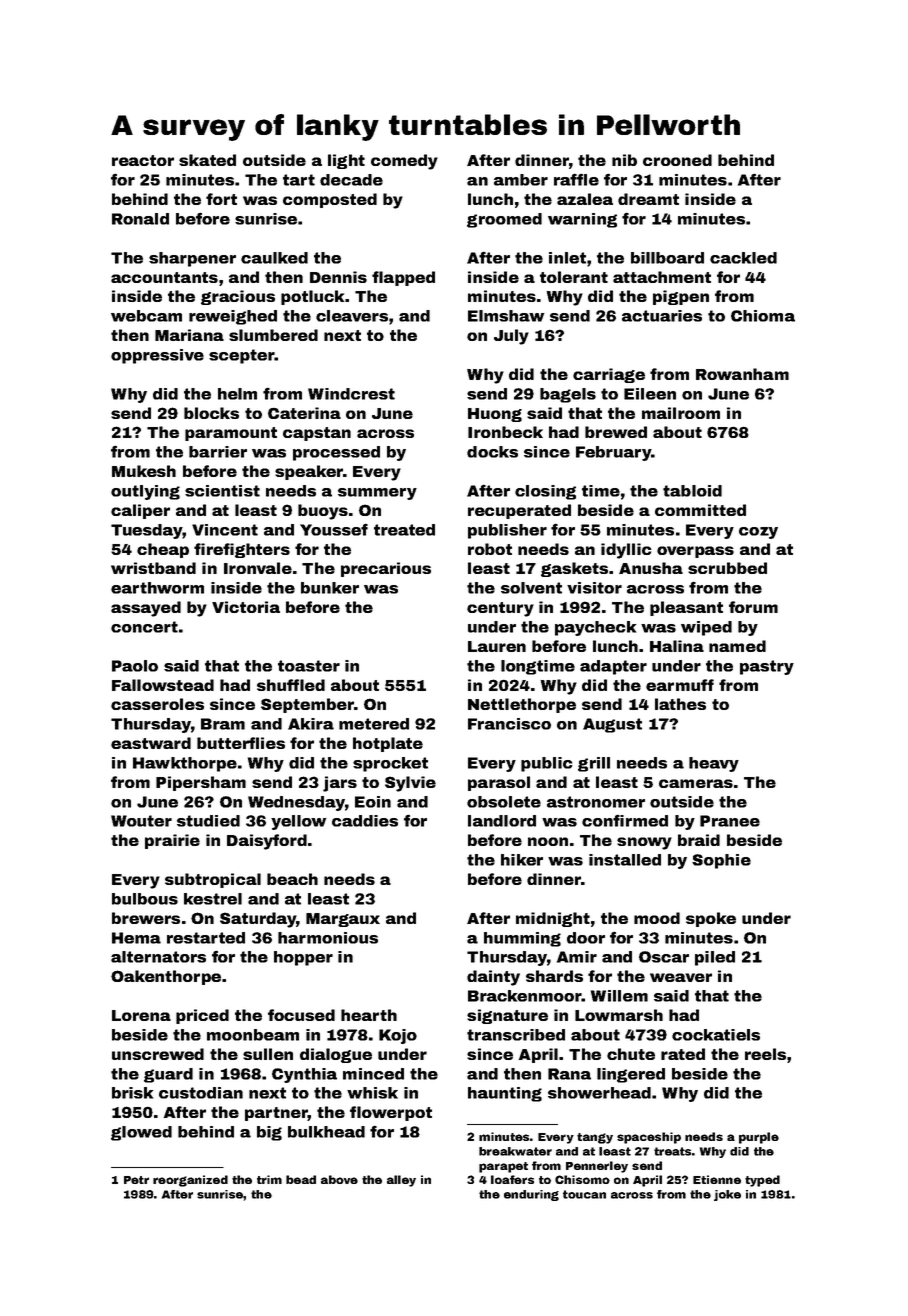 The width and height of the screenshot is (908, 1316). Describe the element at coordinates (758, 533) in the screenshot. I see `cozy` at that location.
